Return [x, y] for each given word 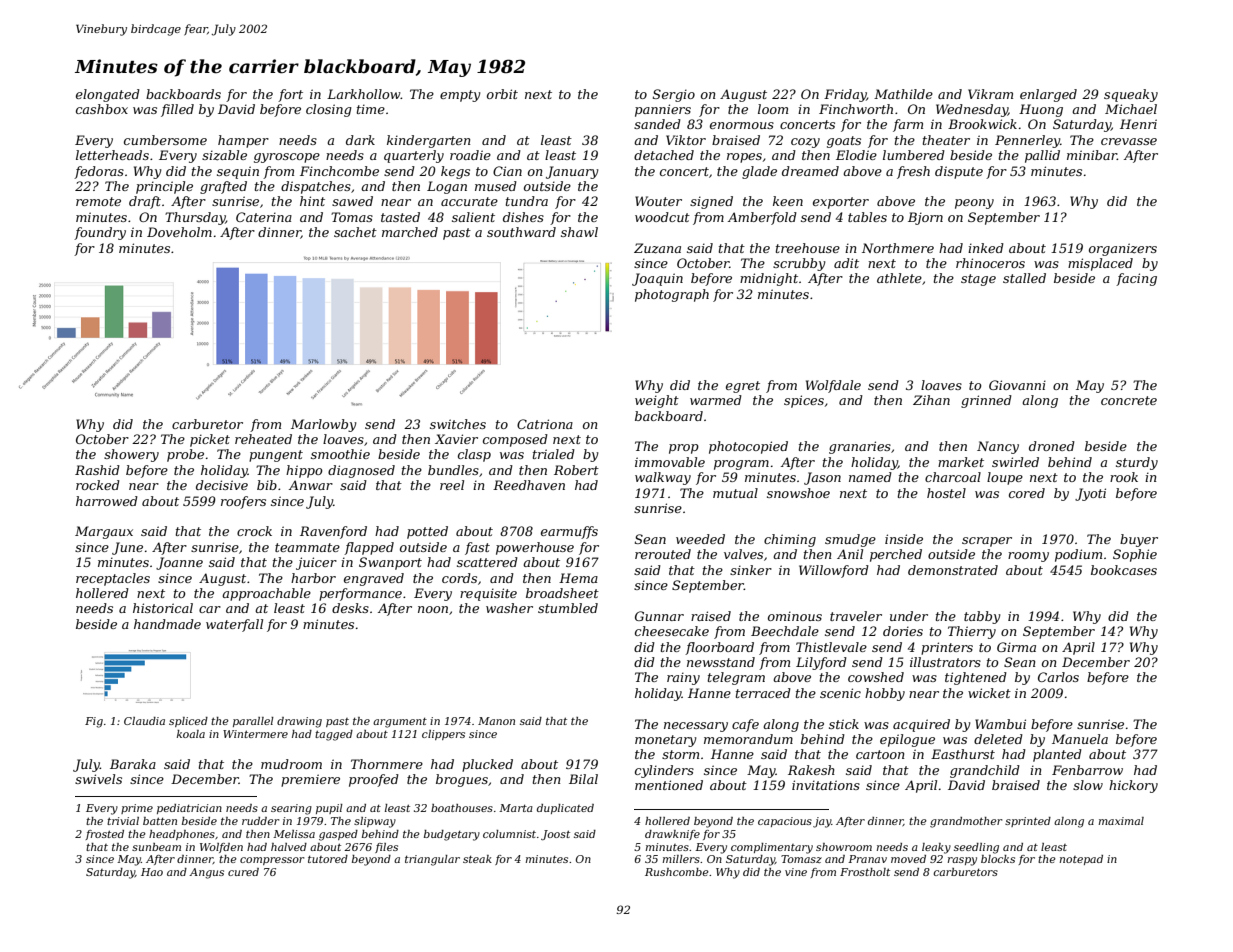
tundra [527, 201]
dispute [959, 172]
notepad [1081, 860]
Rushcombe [677, 872]
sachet [355, 232]
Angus [206, 873]
